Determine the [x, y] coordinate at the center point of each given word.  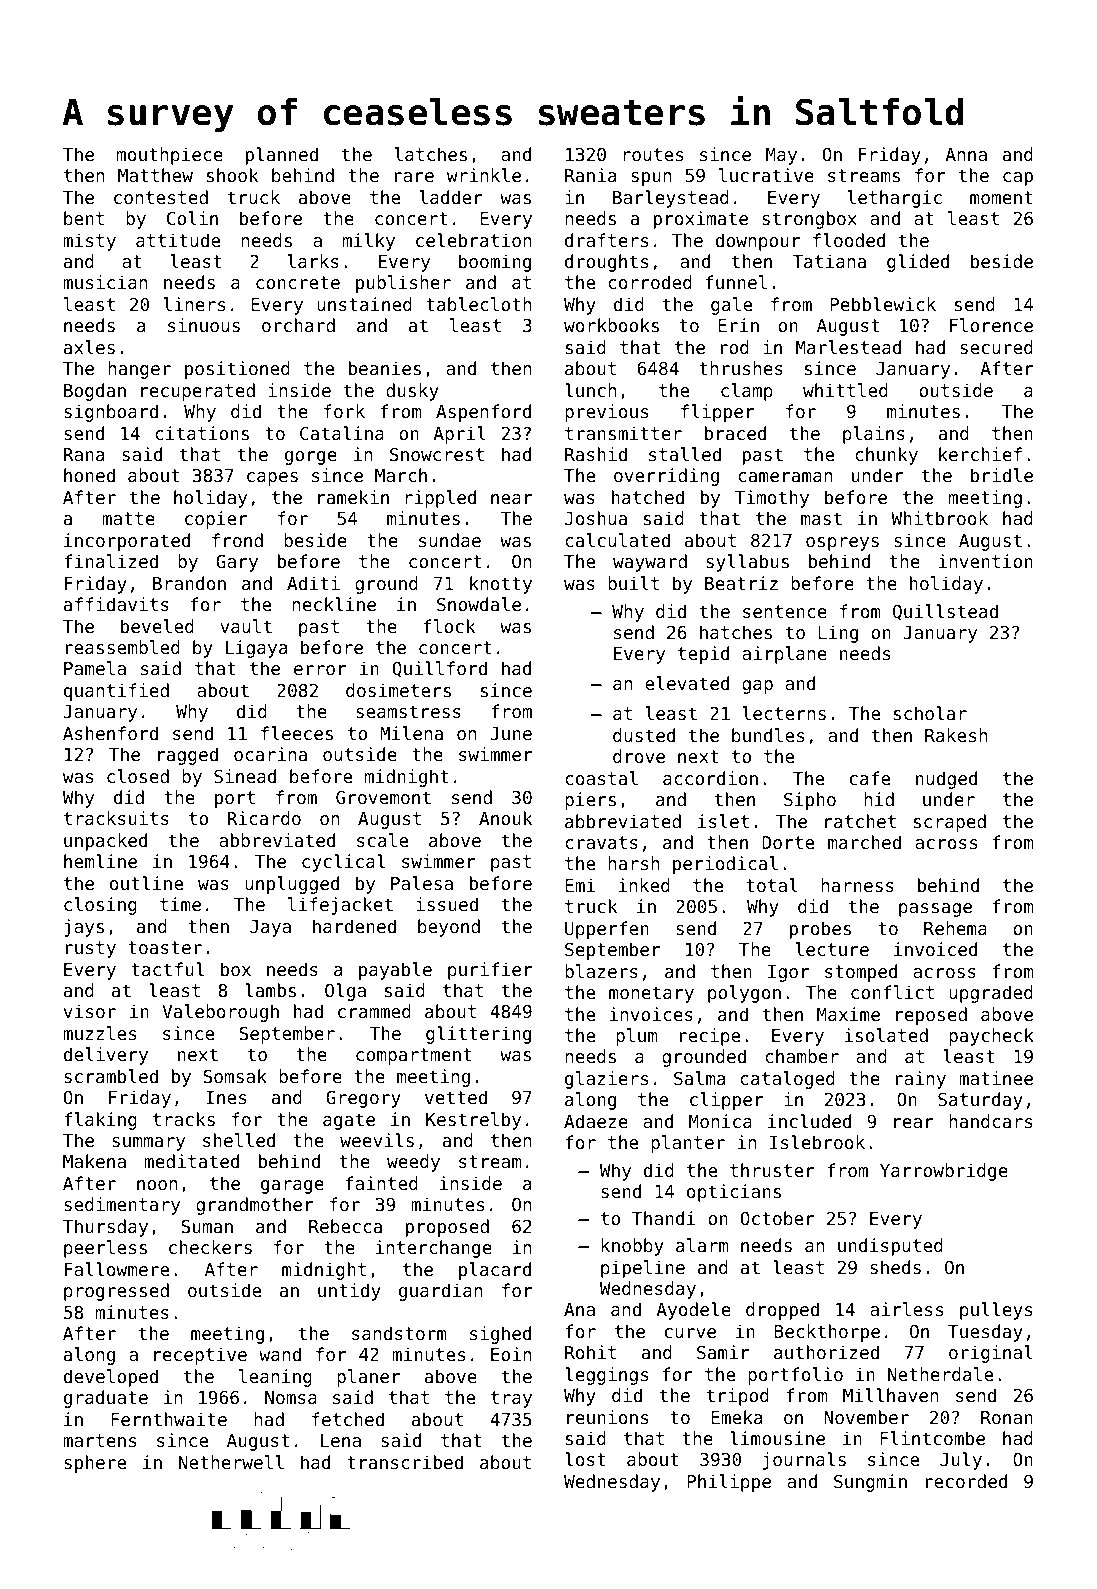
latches [431, 154]
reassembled [123, 647]
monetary [651, 994]
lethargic [895, 199]
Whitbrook [939, 518]
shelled [239, 1140]
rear [914, 1123]
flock [449, 626]
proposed [447, 1228]
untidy [349, 1292]
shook [232, 175]
